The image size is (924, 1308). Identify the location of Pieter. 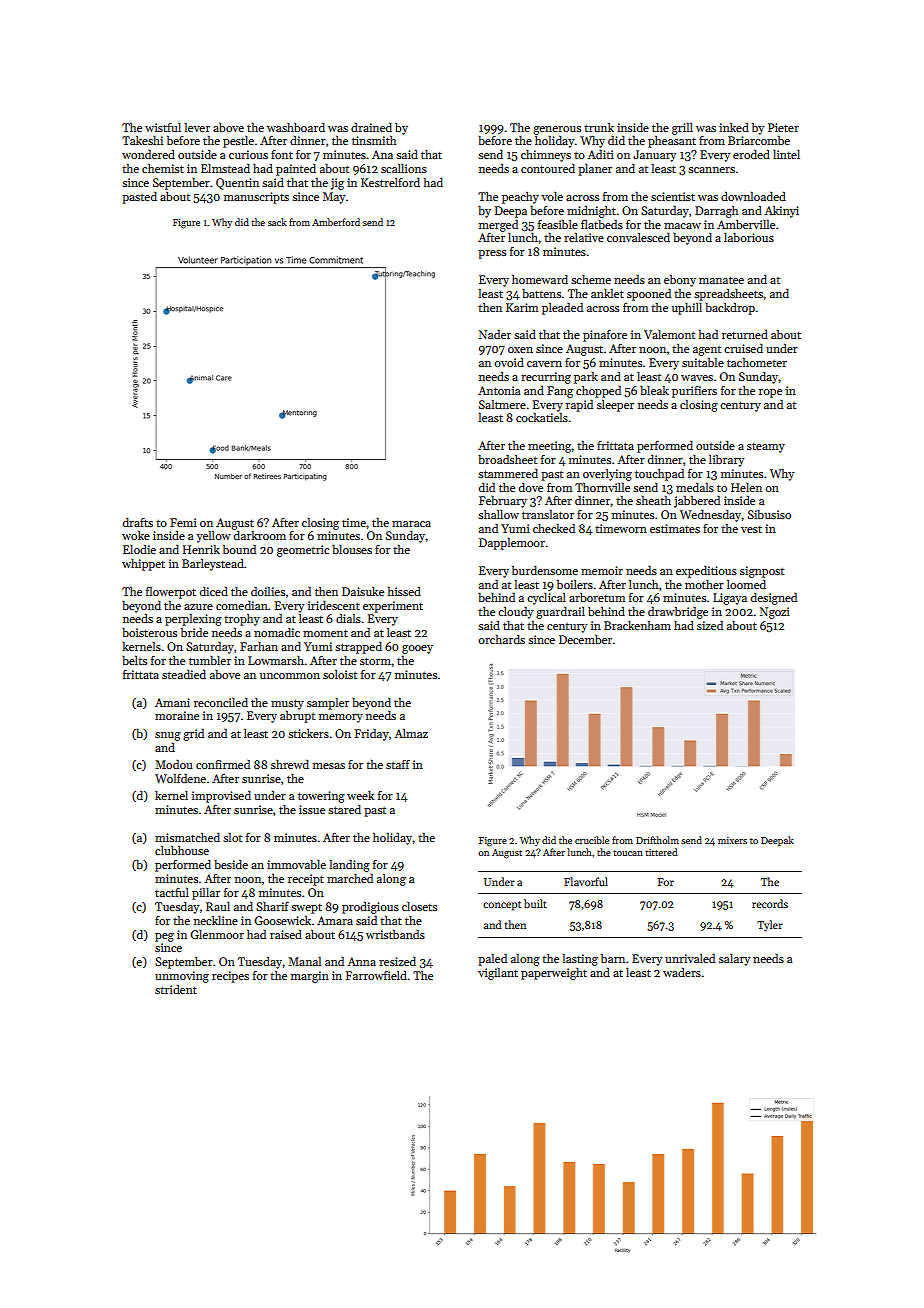
(783, 127).
